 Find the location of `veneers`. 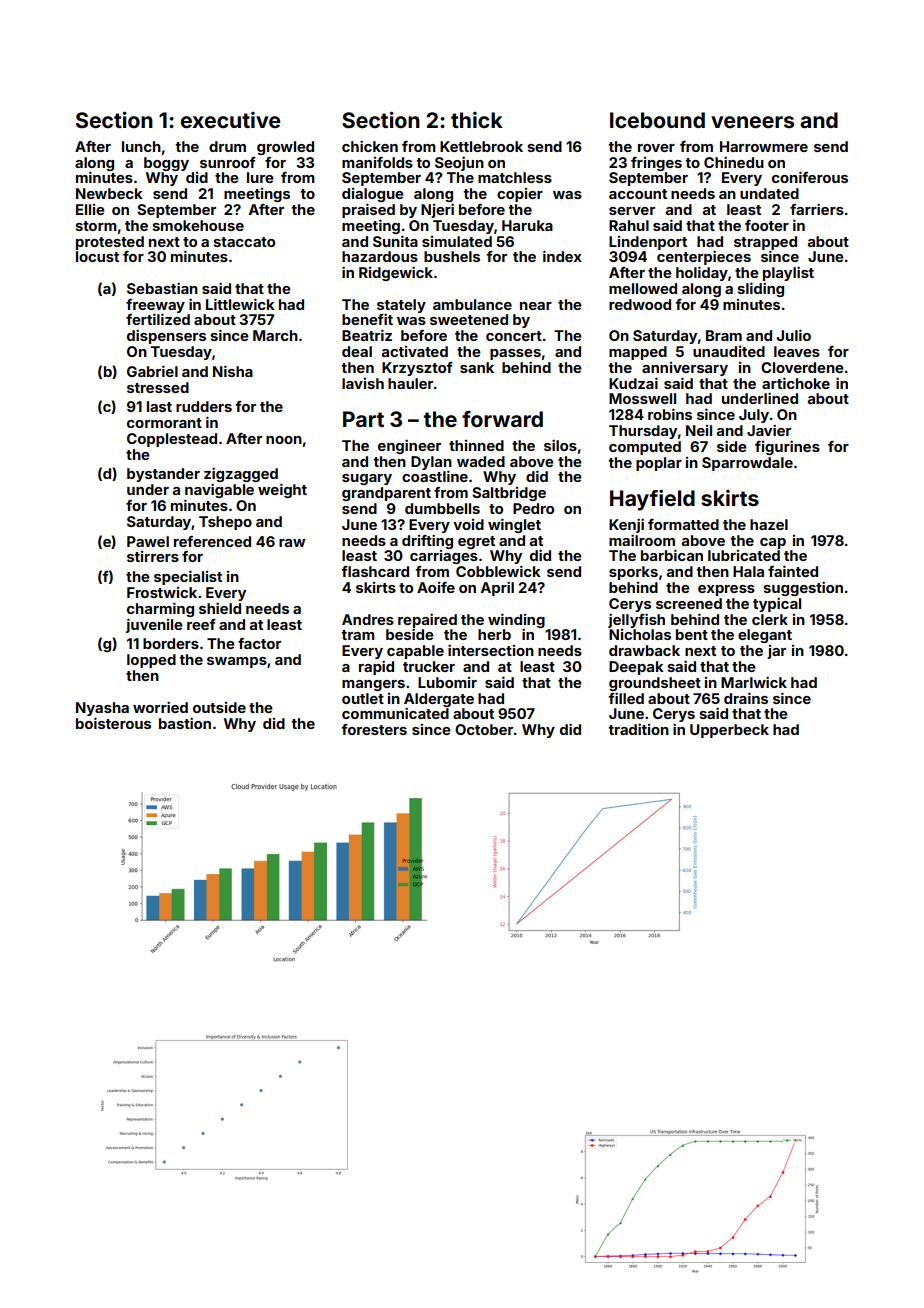

veneers is located at coordinates (752, 122).
